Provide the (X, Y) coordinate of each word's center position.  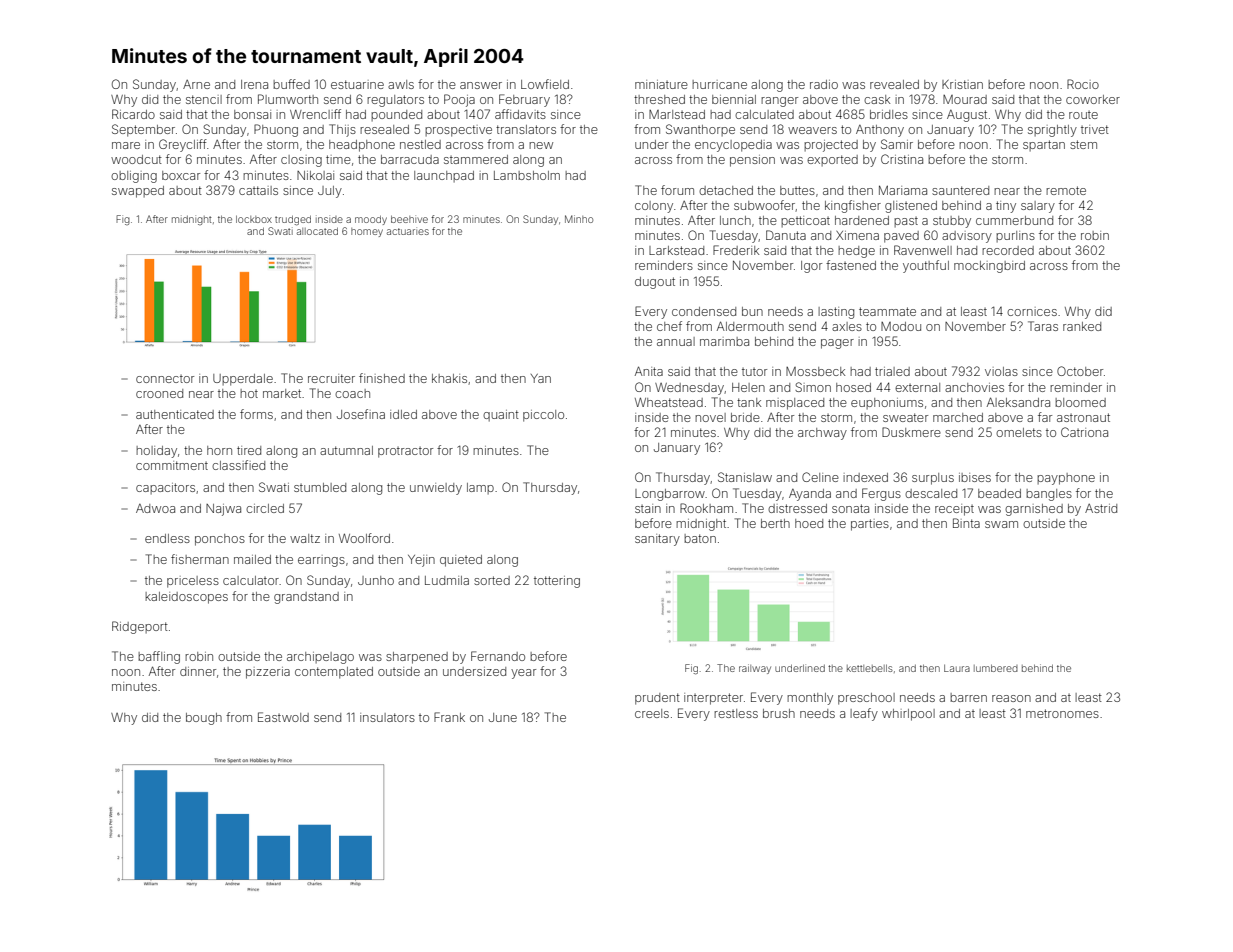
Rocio (1083, 84)
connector (165, 379)
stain (648, 508)
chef (669, 326)
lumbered (996, 668)
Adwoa (155, 508)
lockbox (254, 219)
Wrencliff (315, 114)
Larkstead (676, 250)
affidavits (520, 114)
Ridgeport (140, 627)
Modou (901, 326)
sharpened (417, 658)
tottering (557, 582)
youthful (926, 266)
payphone (1066, 479)
